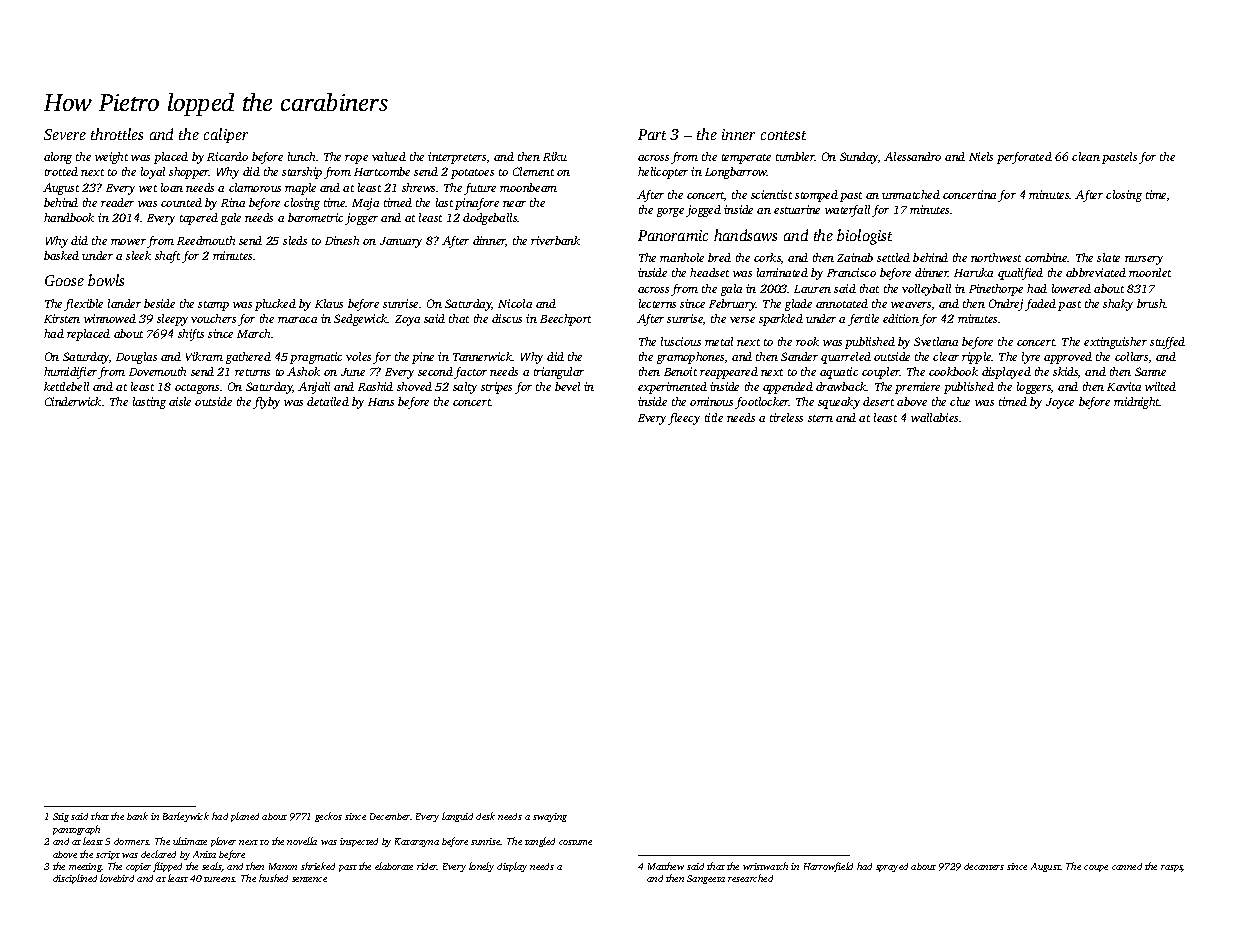  I want to click on Part, so click(652, 134).
